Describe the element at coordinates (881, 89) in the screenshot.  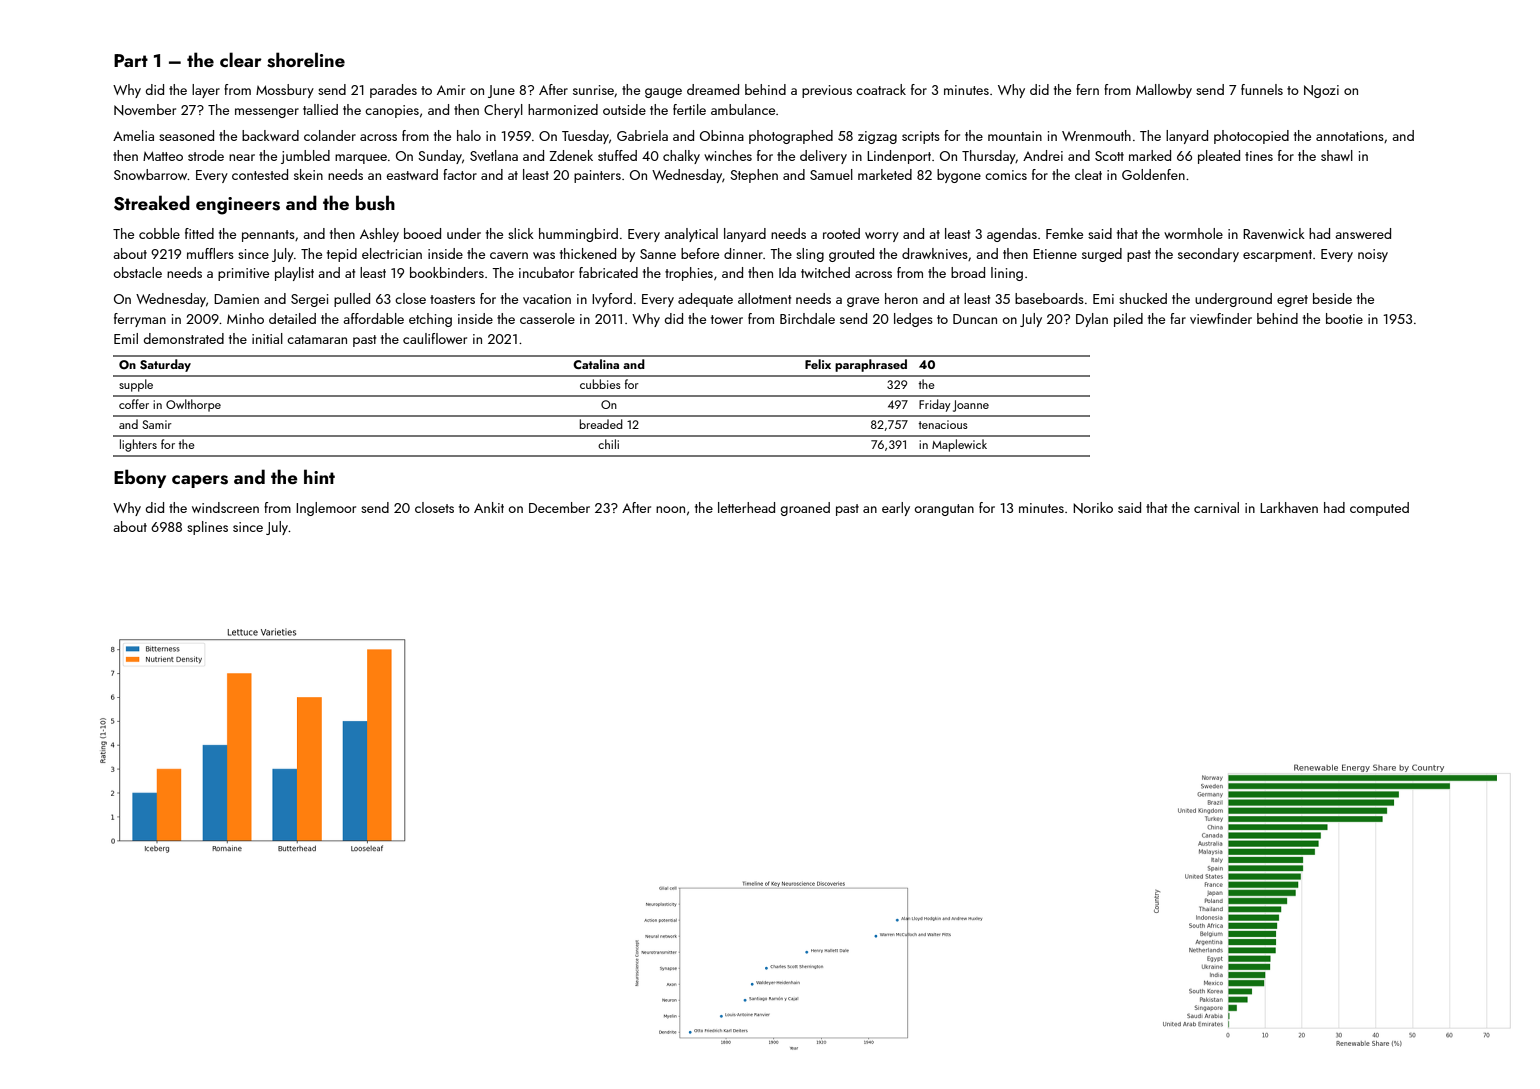
I see `coatrack` at that location.
